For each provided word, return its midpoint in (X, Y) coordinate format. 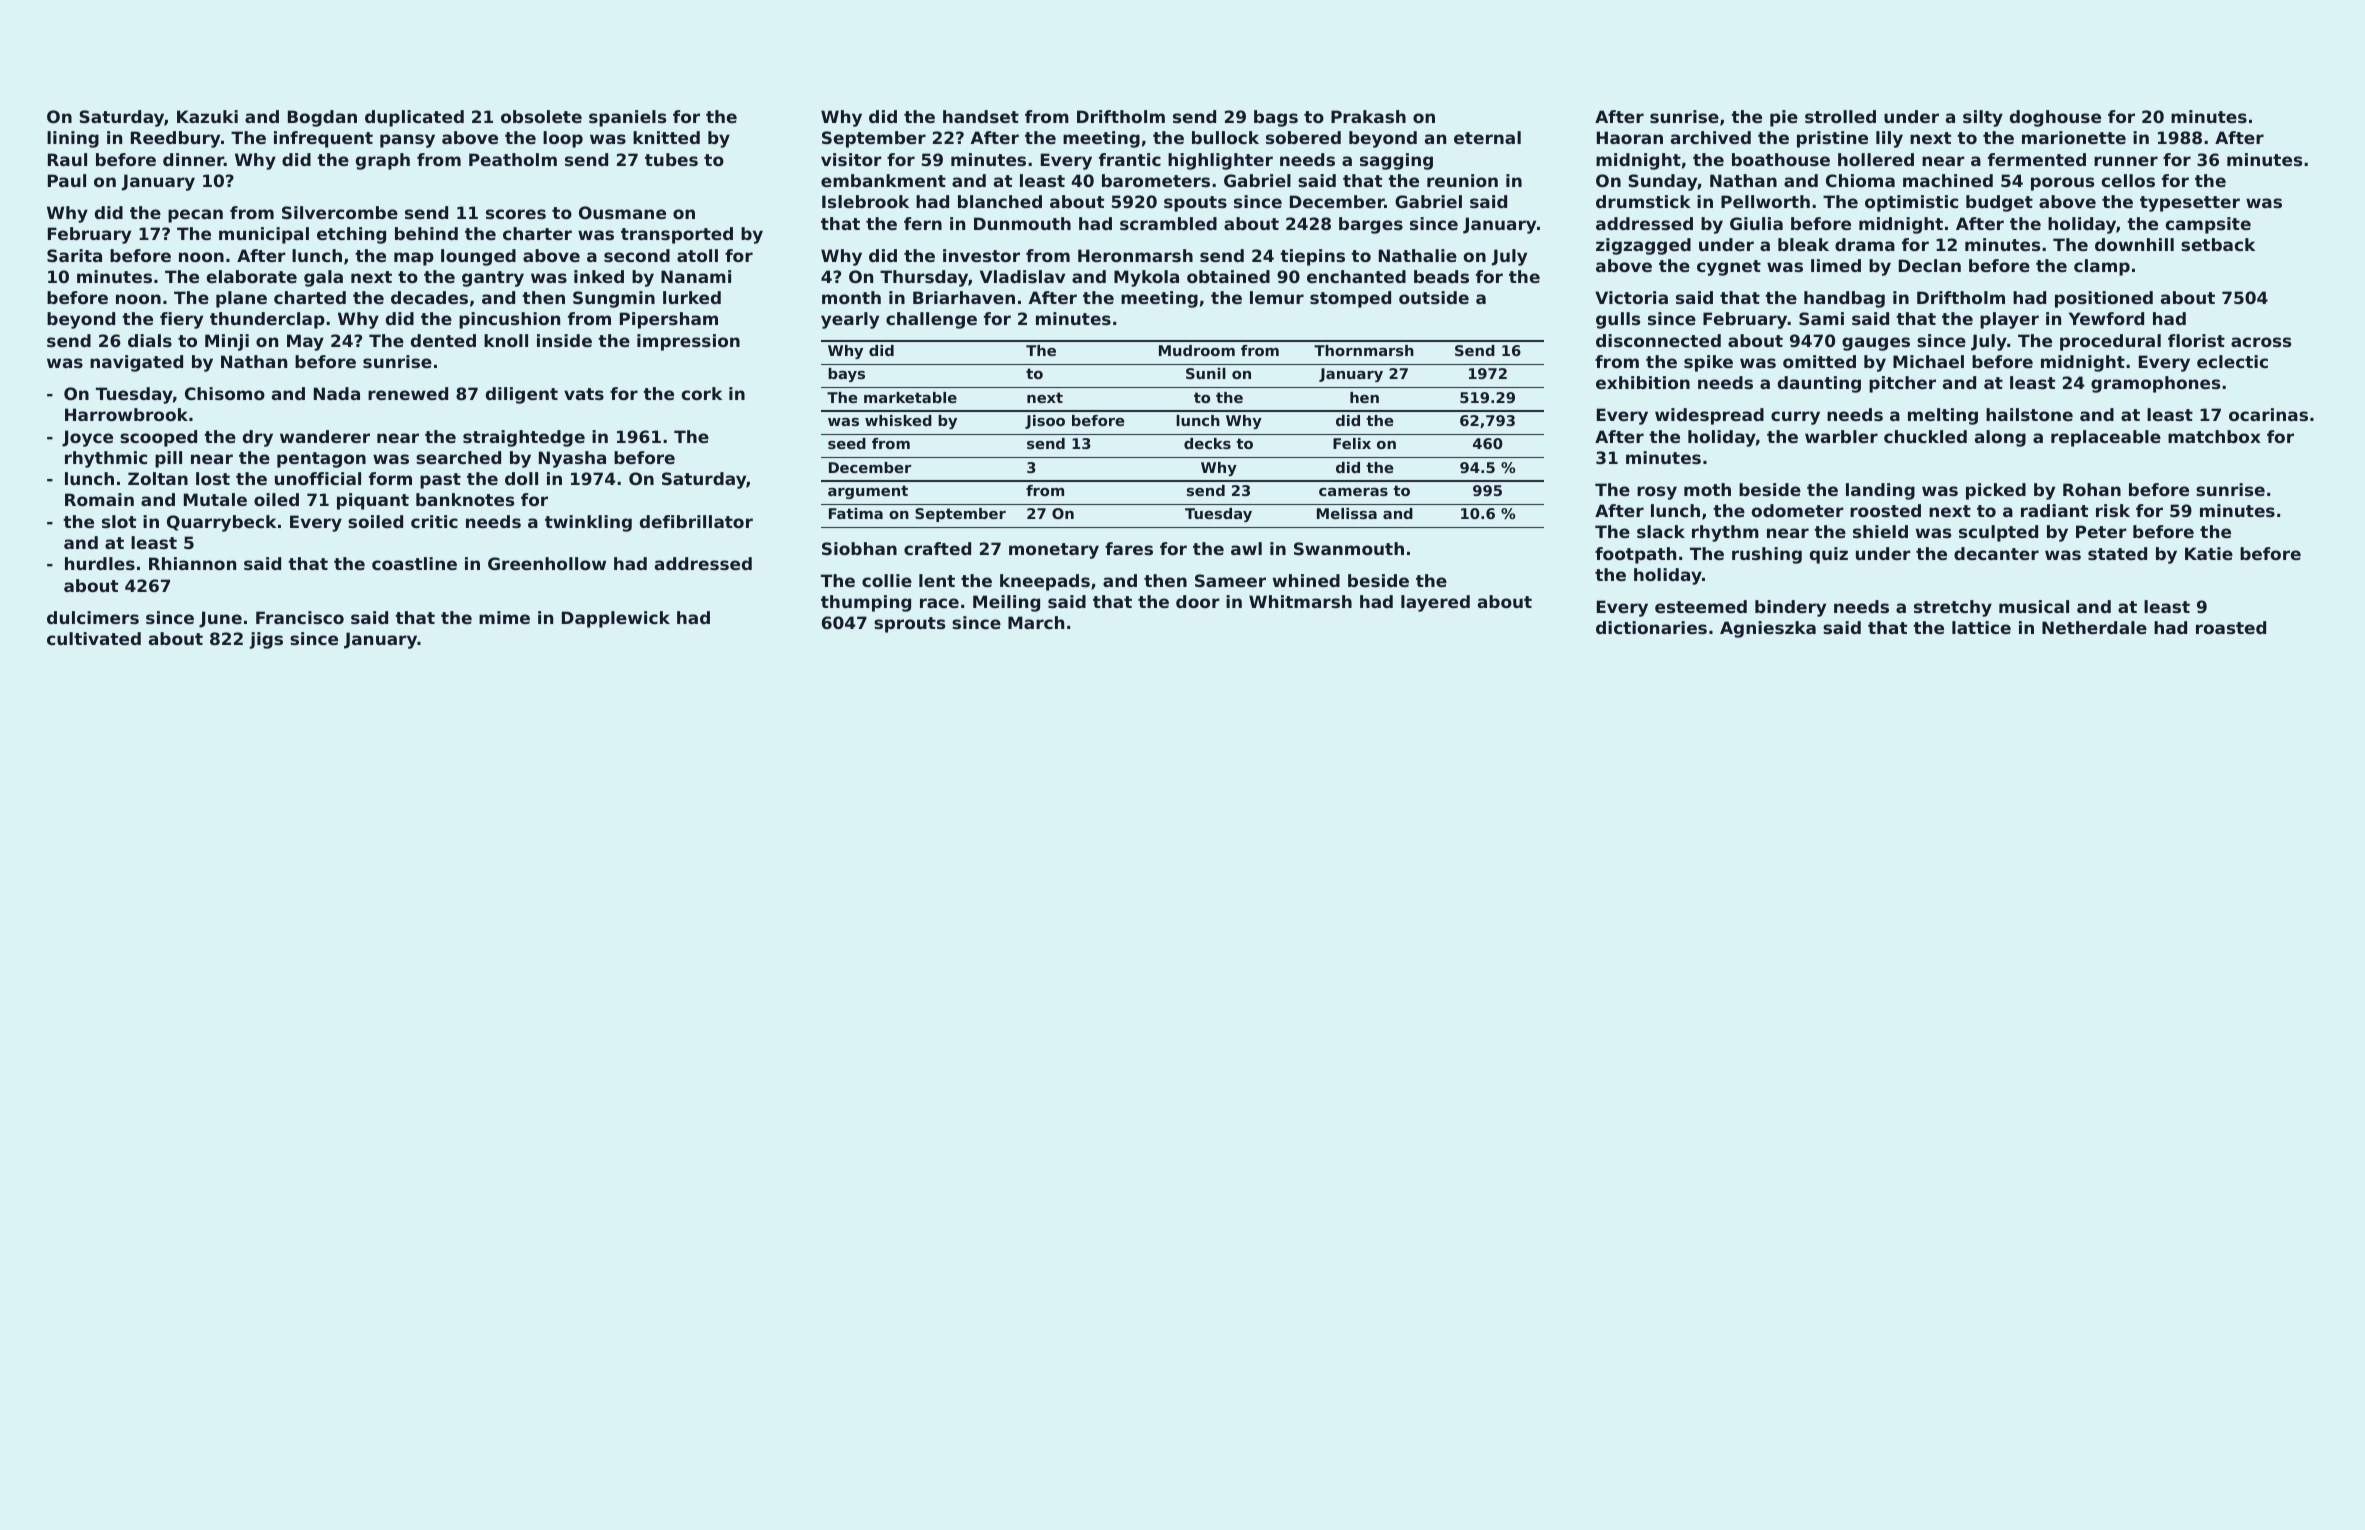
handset (981, 116)
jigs (266, 640)
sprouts (909, 625)
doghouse (2055, 118)
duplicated (414, 118)
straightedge (524, 438)
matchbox (2214, 436)
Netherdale (2094, 627)
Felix (1352, 443)
